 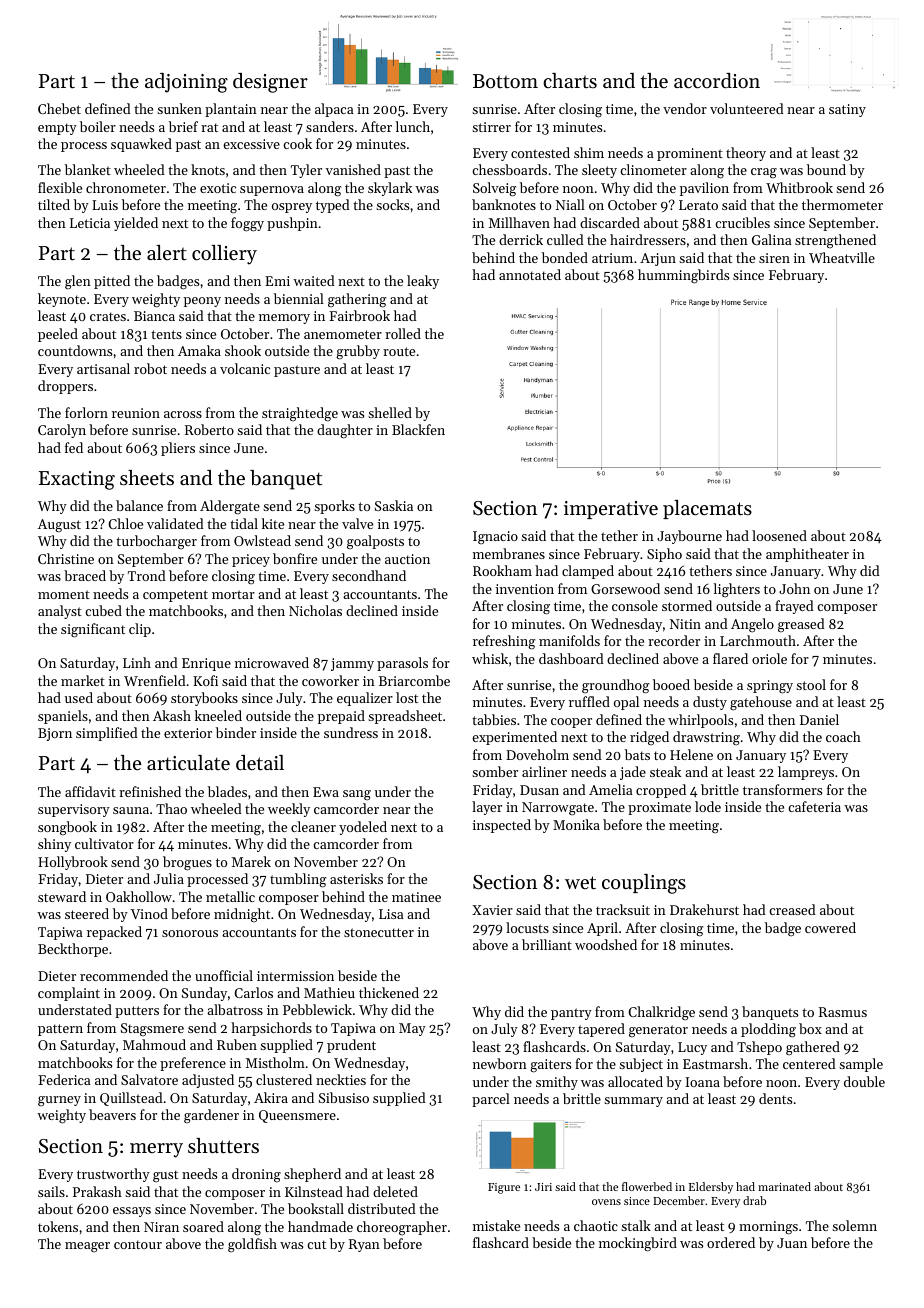 What do you see at coordinates (843, 736) in the screenshot?
I see `coach` at bounding box center [843, 736].
